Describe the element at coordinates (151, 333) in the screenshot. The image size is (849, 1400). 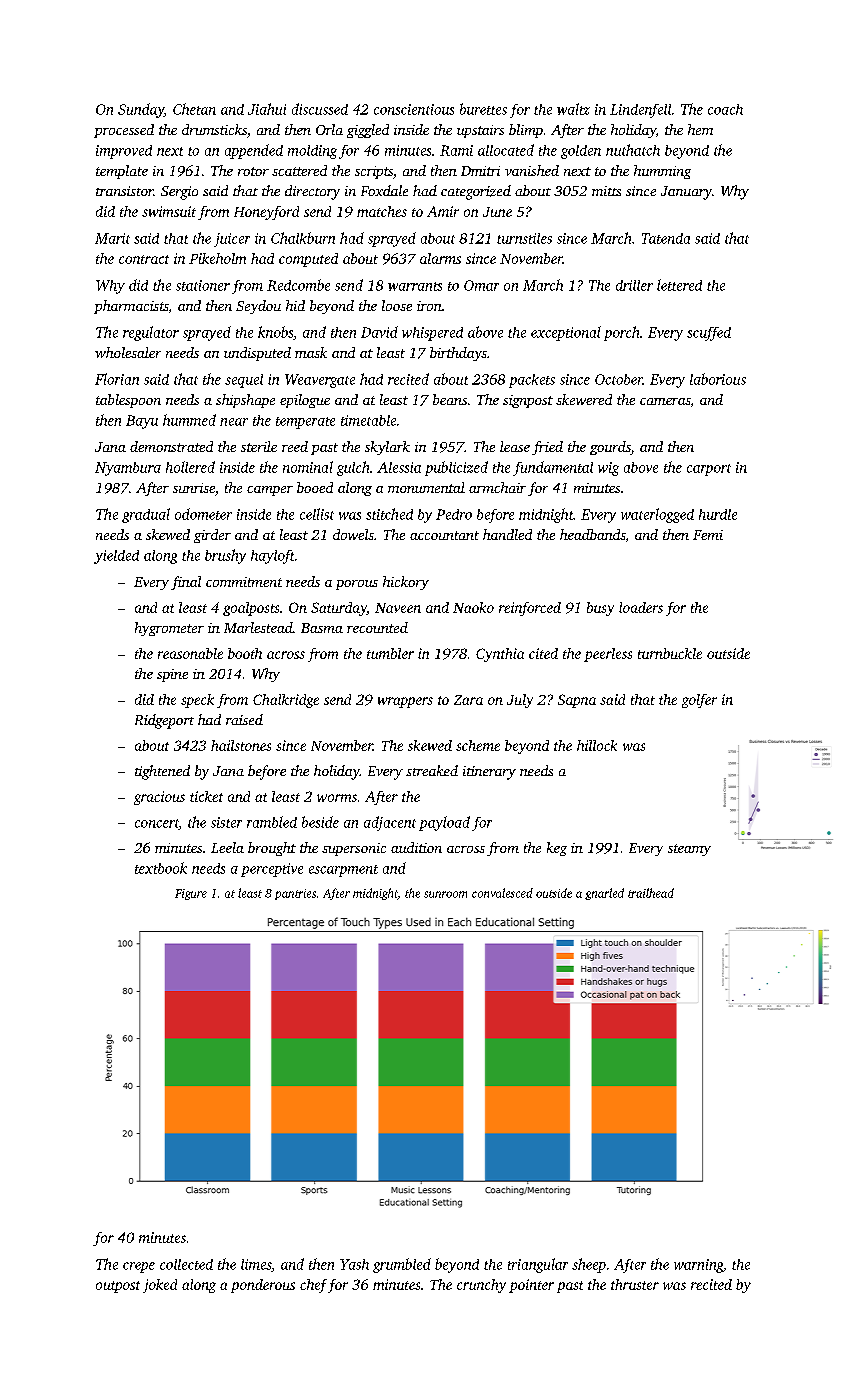
I see `regulator` at that location.
